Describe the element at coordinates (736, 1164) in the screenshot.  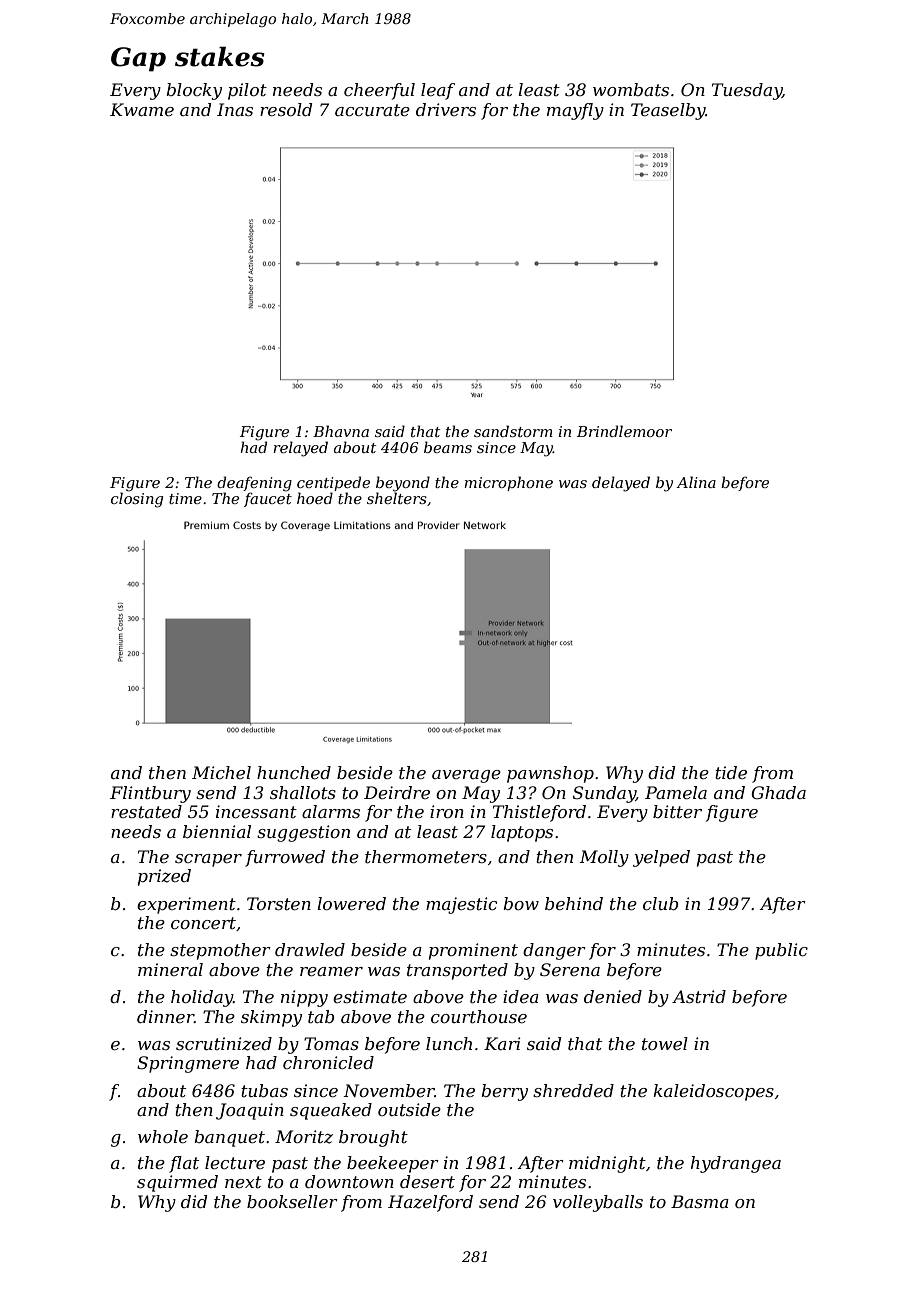
I see `hydrangea` at that location.
